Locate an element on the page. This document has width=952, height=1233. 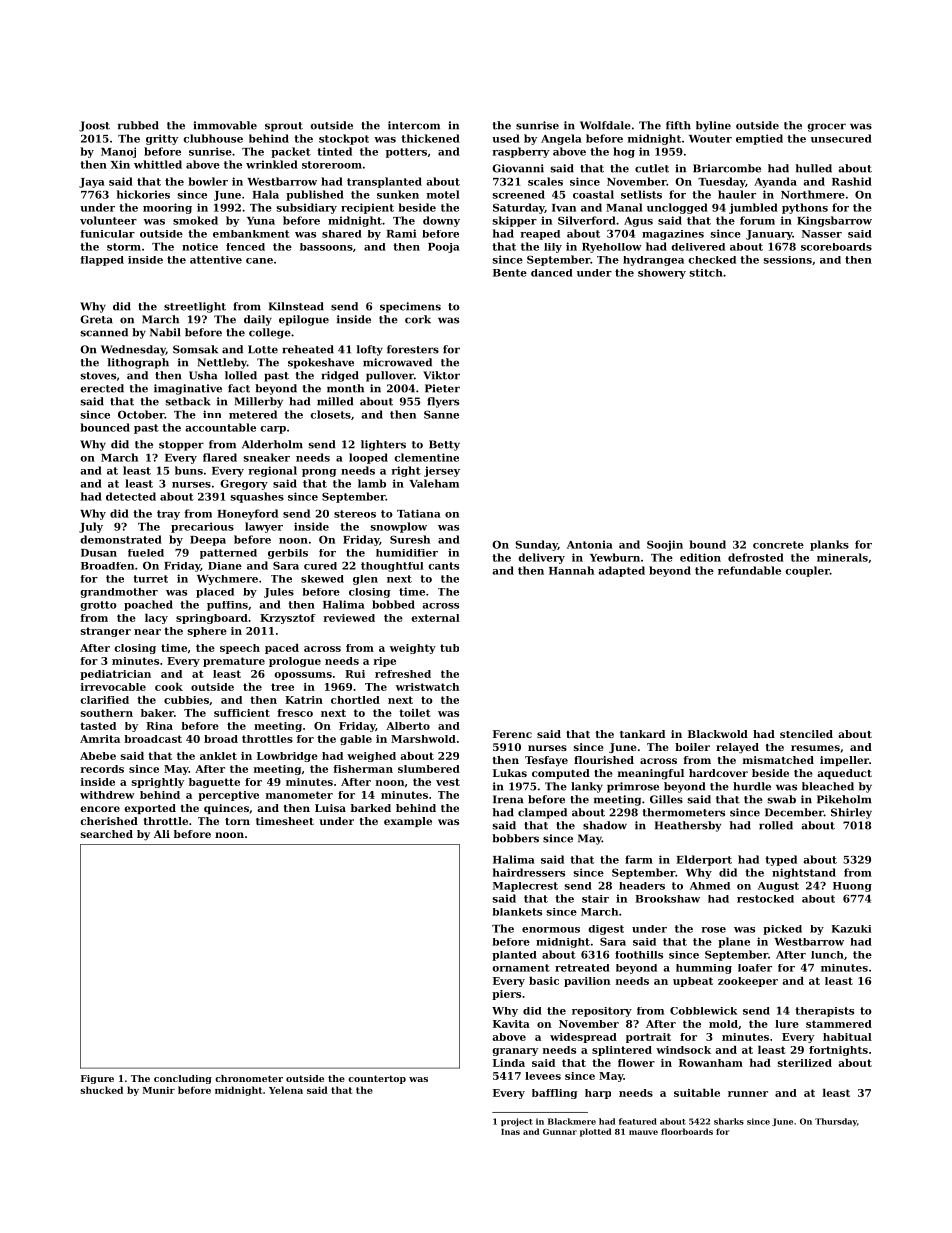
countertop is located at coordinates (377, 1079).
